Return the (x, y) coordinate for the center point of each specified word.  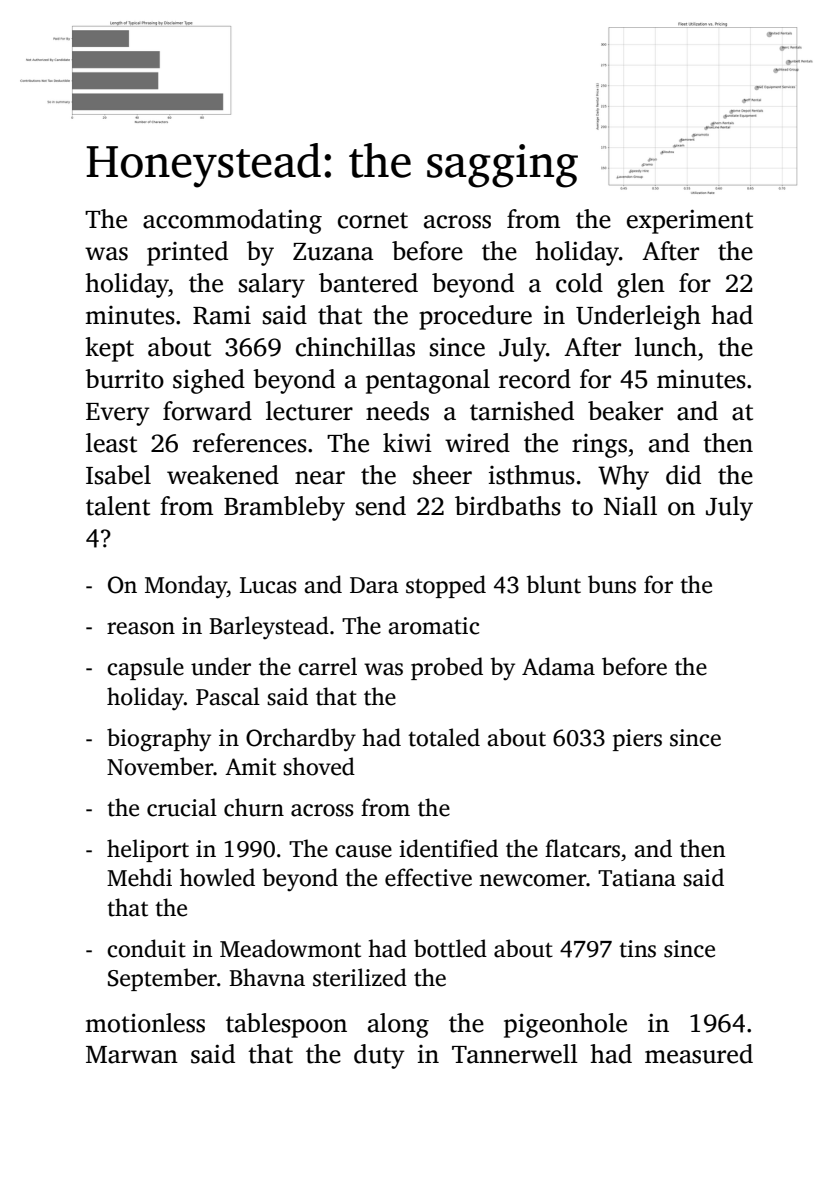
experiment (690, 221)
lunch (666, 347)
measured (699, 1054)
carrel (327, 666)
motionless (145, 1023)
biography (159, 740)
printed (187, 253)
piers (637, 740)
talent (118, 506)
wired (477, 443)
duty (379, 1056)
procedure (475, 317)
